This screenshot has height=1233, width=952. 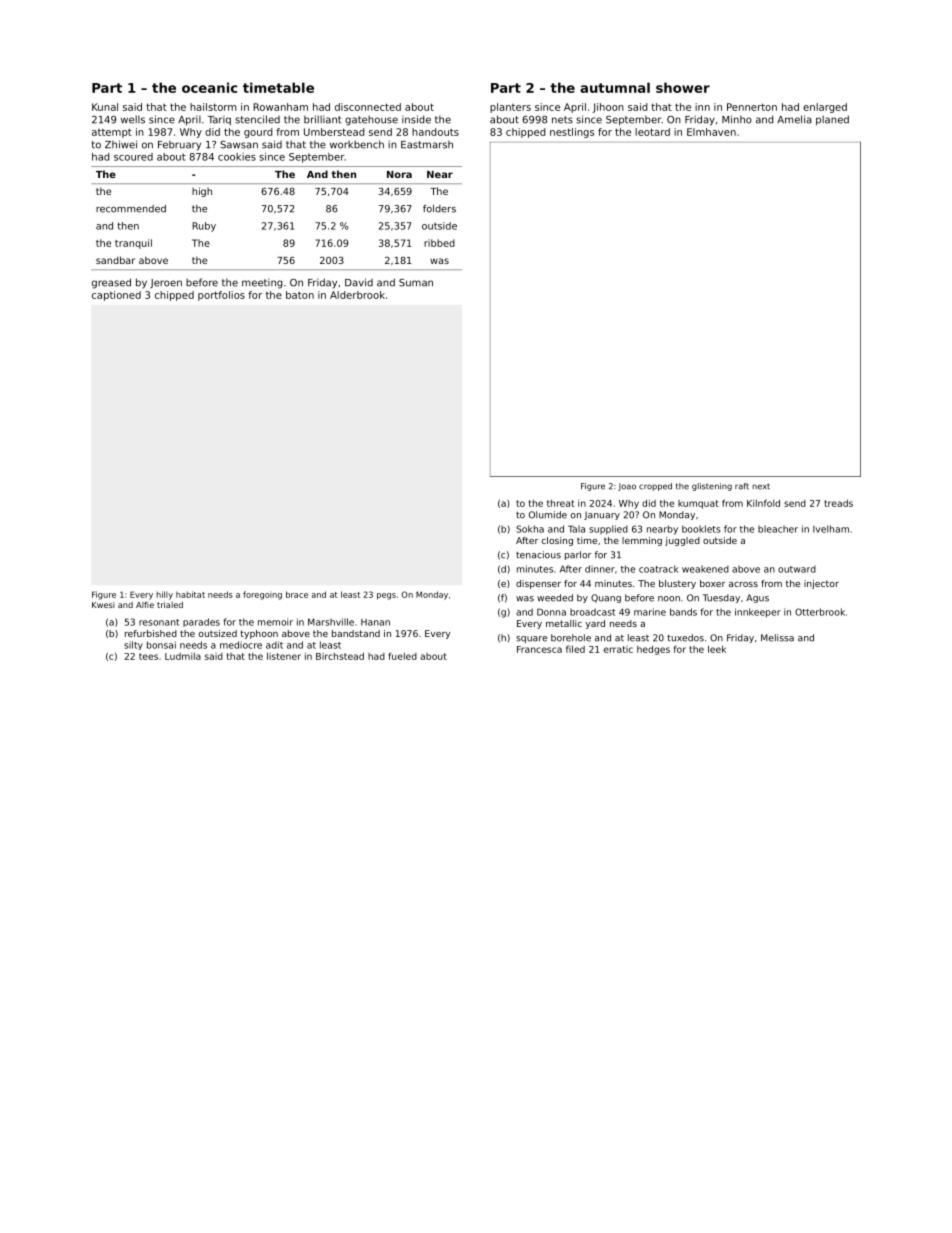 What do you see at coordinates (578, 555) in the screenshot?
I see `parlor` at bounding box center [578, 555].
